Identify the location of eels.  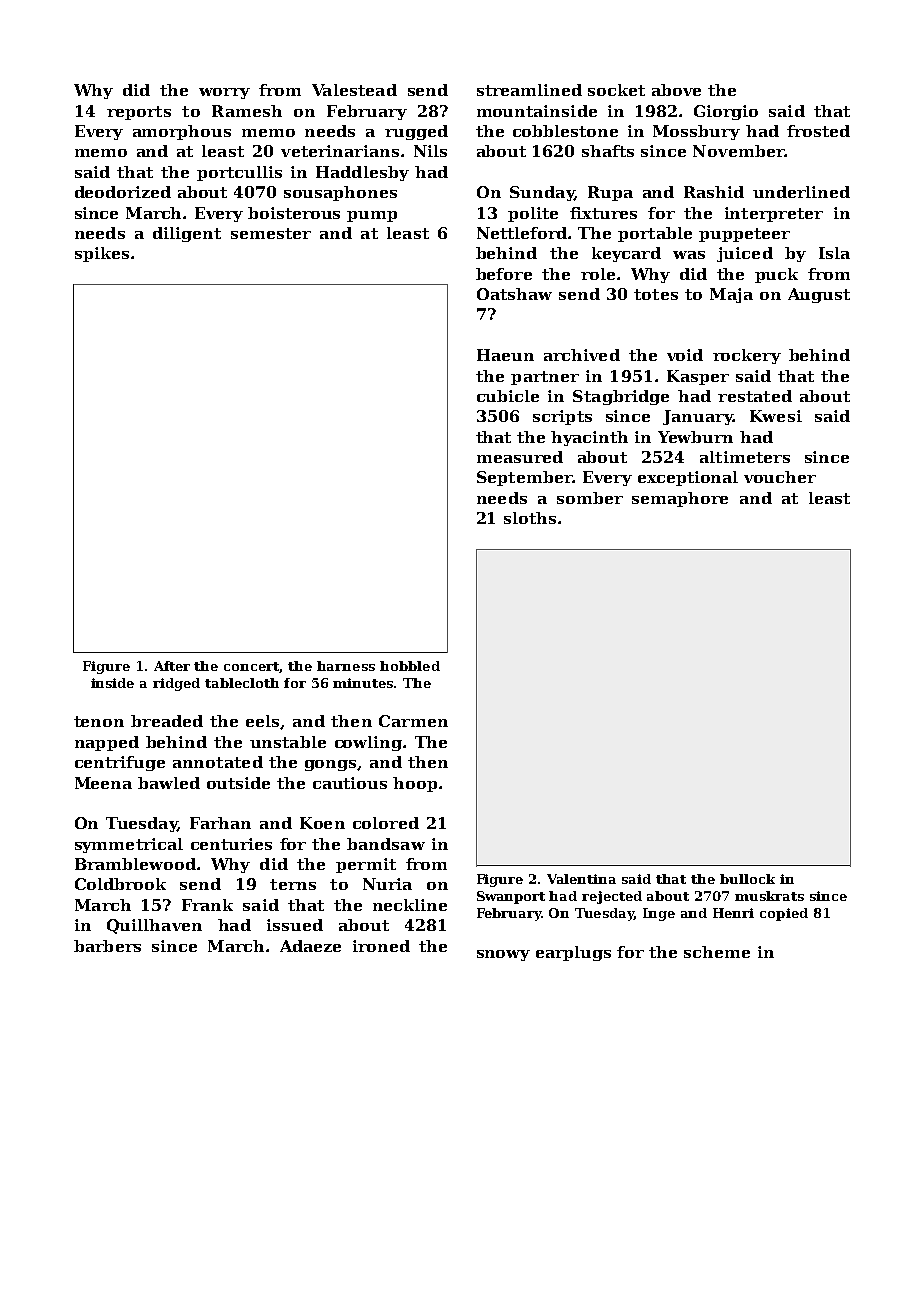
(262, 721).
